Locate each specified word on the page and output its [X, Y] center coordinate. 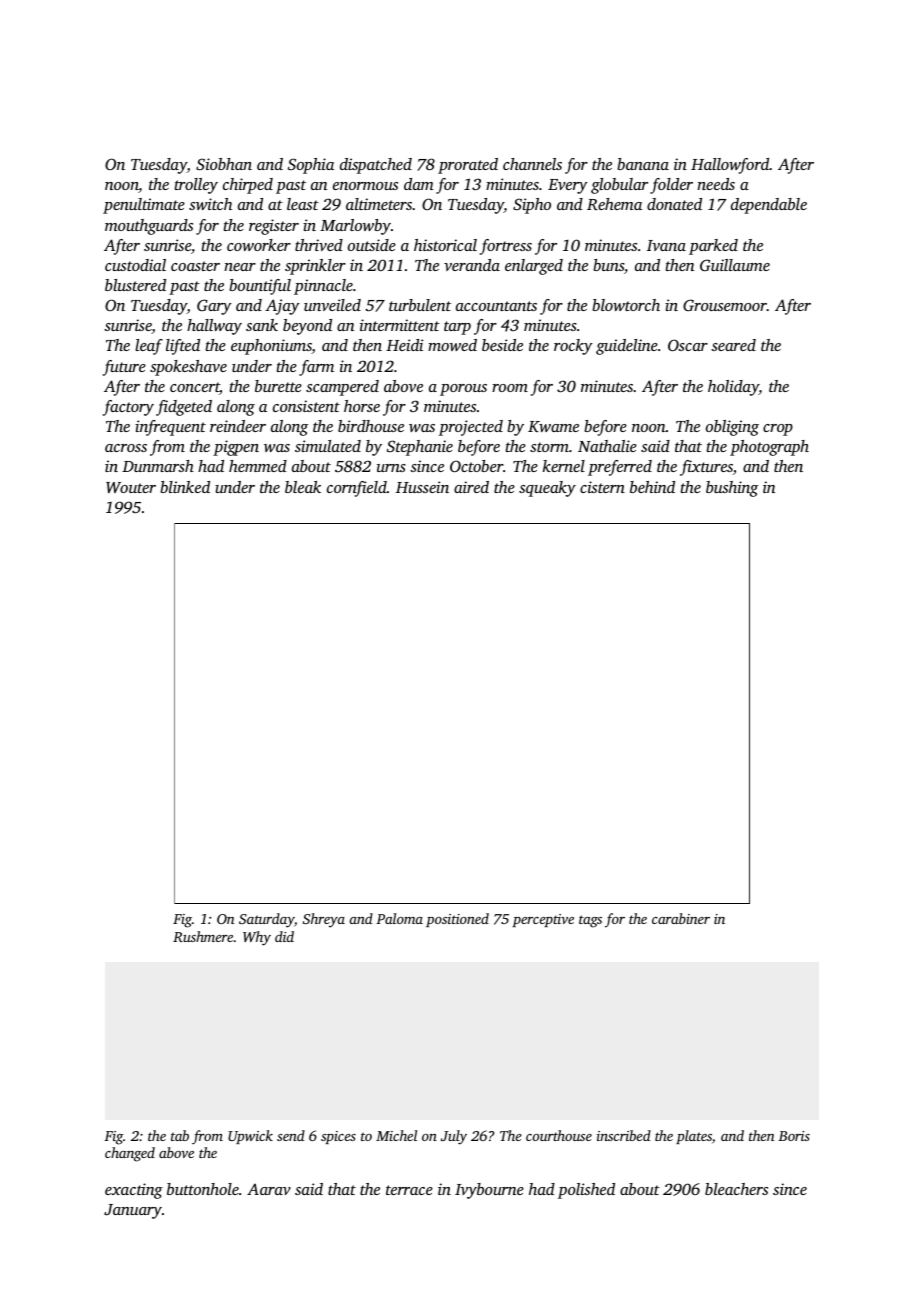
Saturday [266, 920]
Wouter [131, 488]
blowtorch [626, 305]
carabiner [681, 918]
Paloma [399, 918]
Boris [794, 1136]
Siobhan [224, 164]
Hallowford [730, 166]
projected [471, 428]
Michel [396, 1135]
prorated [468, 166]
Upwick [250, 1137]
